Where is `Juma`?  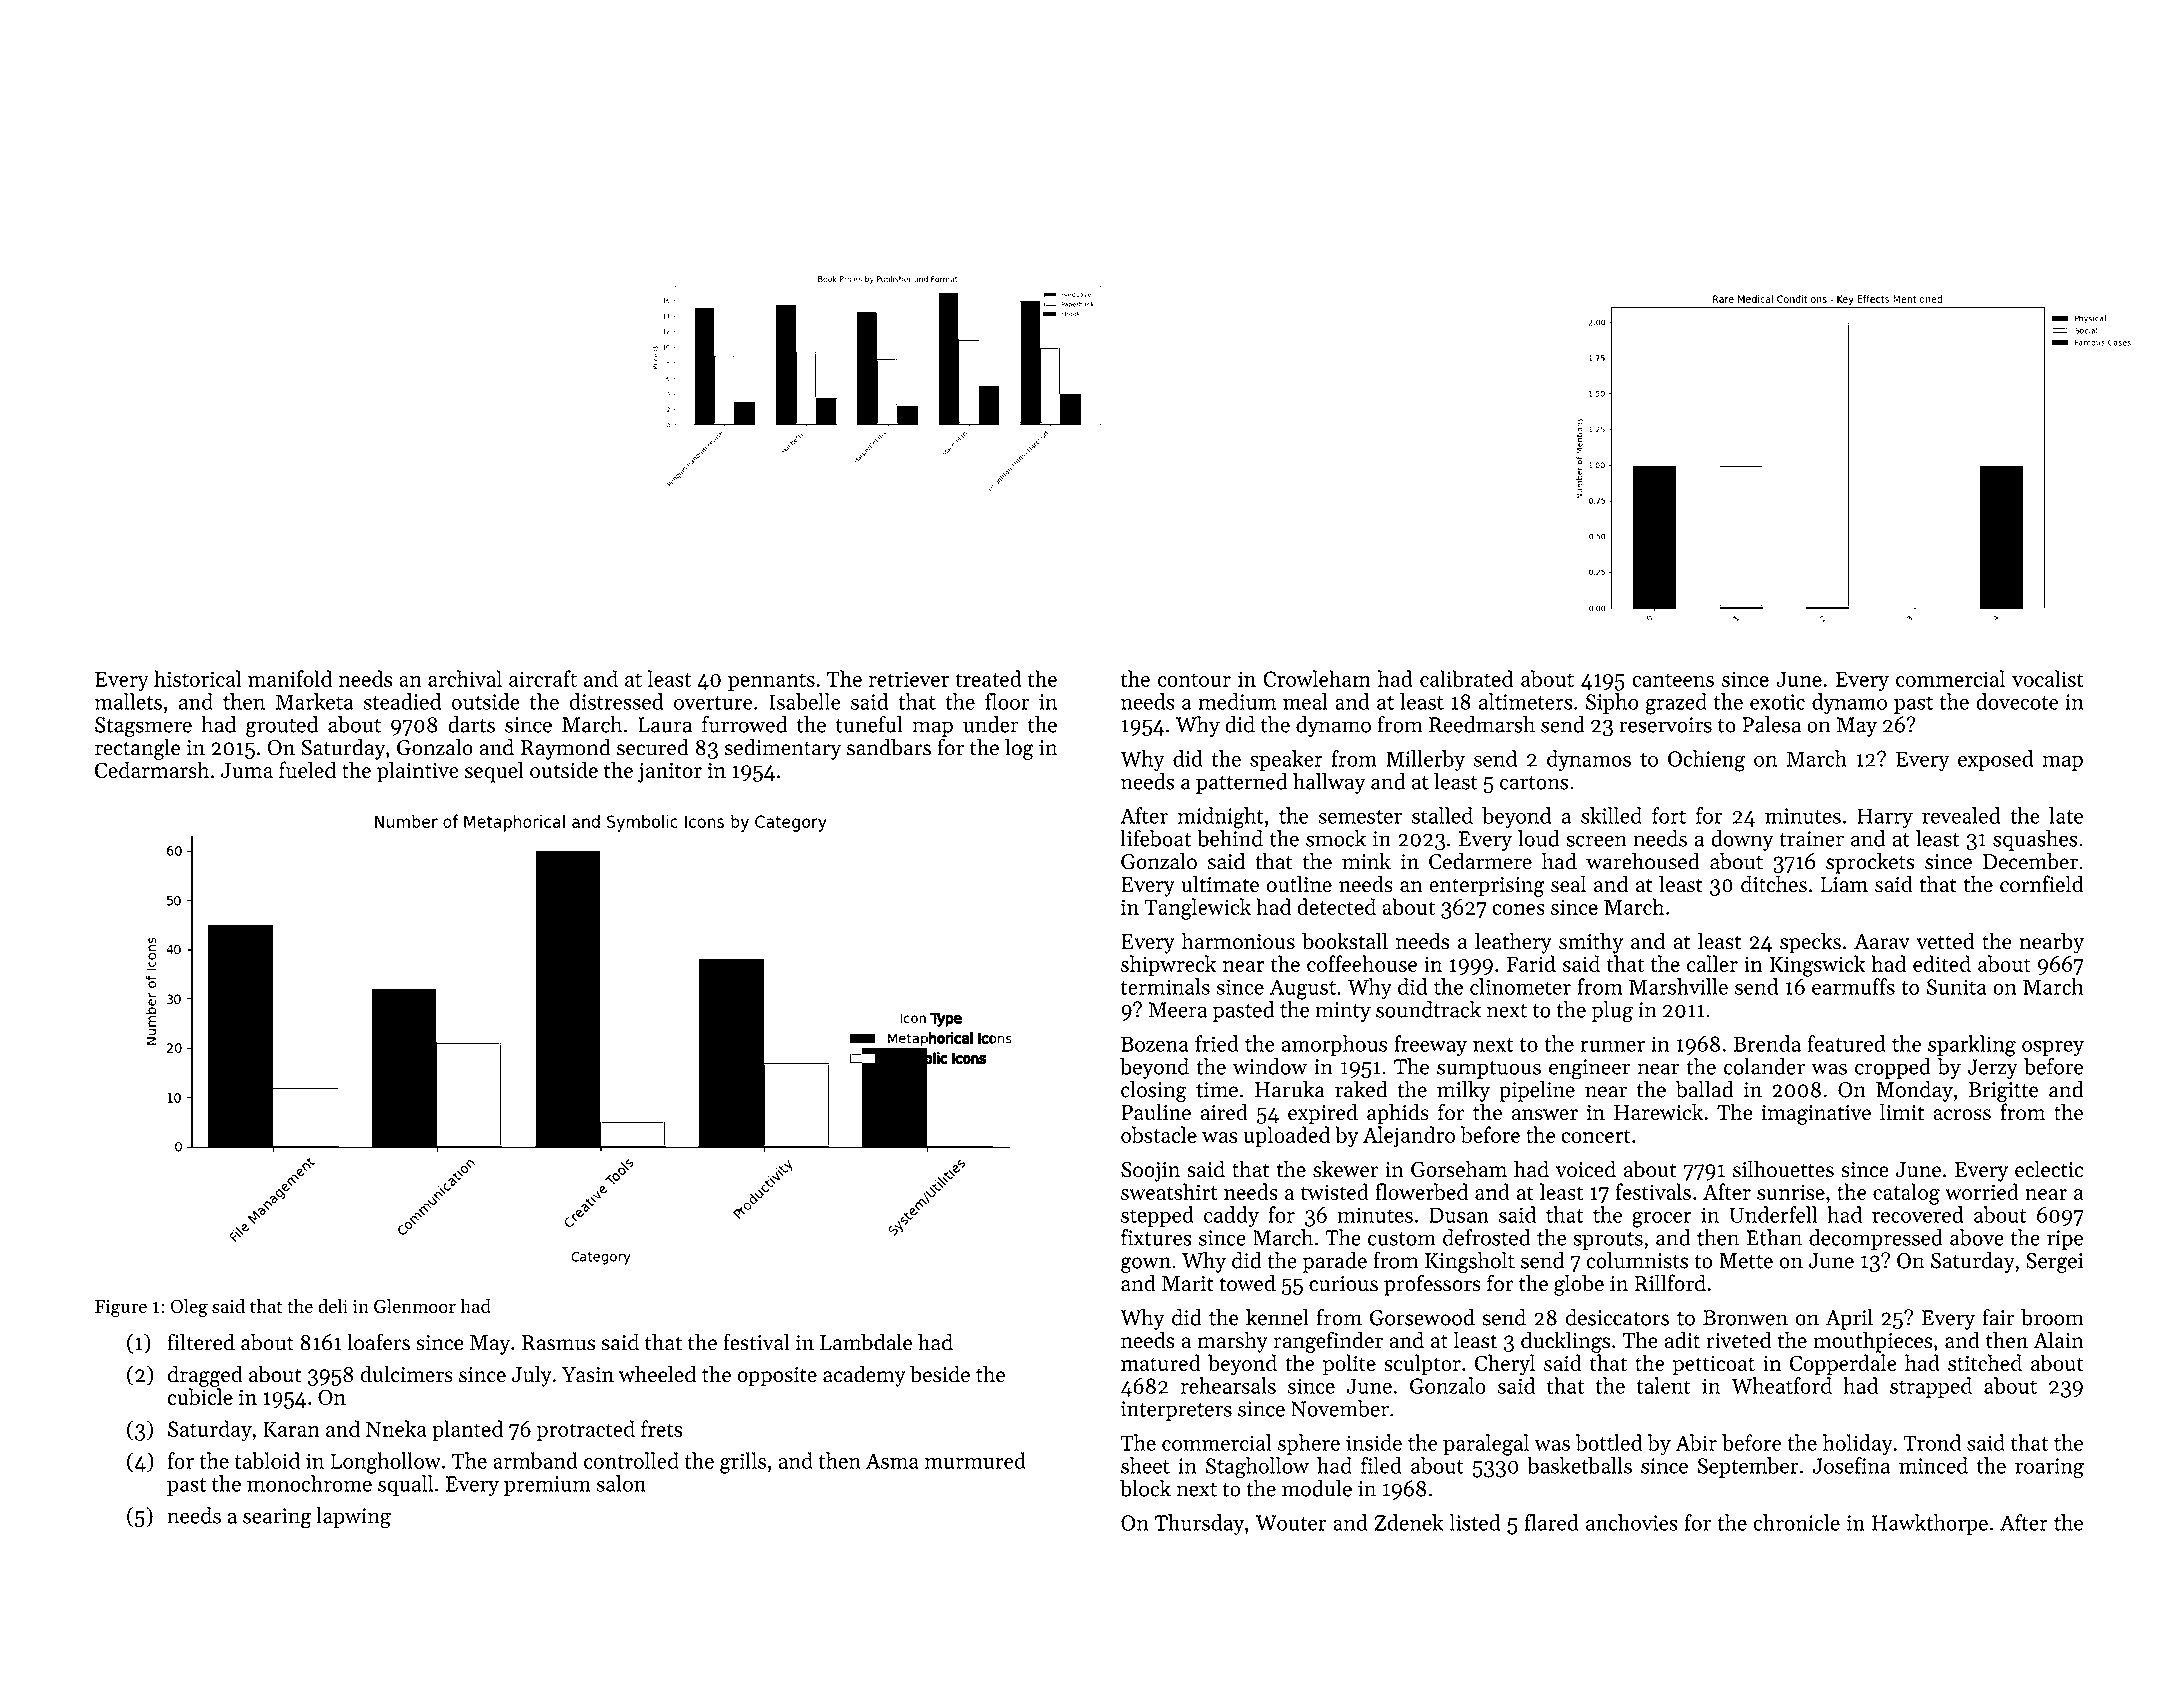
Juma is located at coordinates (247, 771).
